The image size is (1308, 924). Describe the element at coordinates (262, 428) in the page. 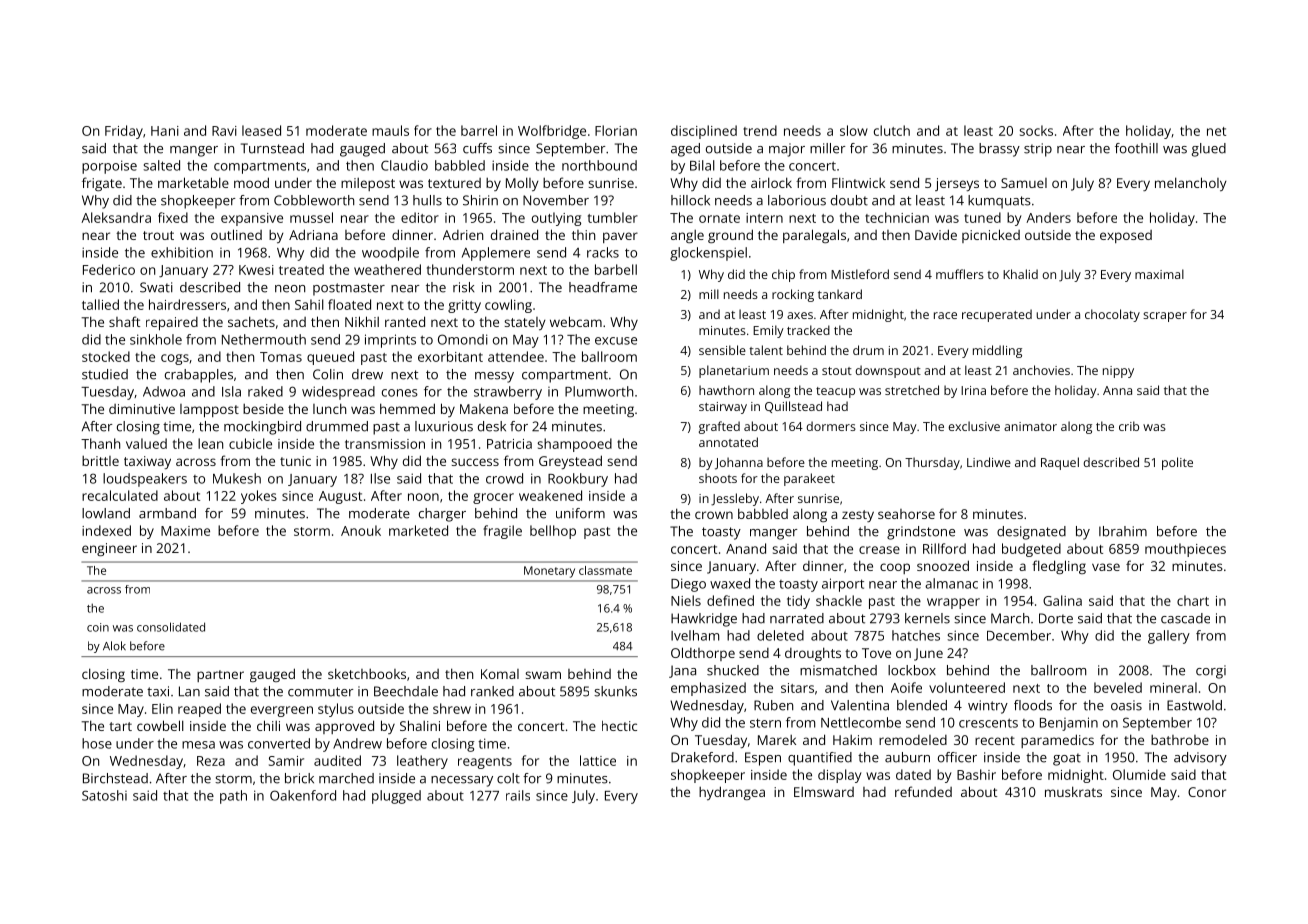

I see `mockingbird` at that location.
